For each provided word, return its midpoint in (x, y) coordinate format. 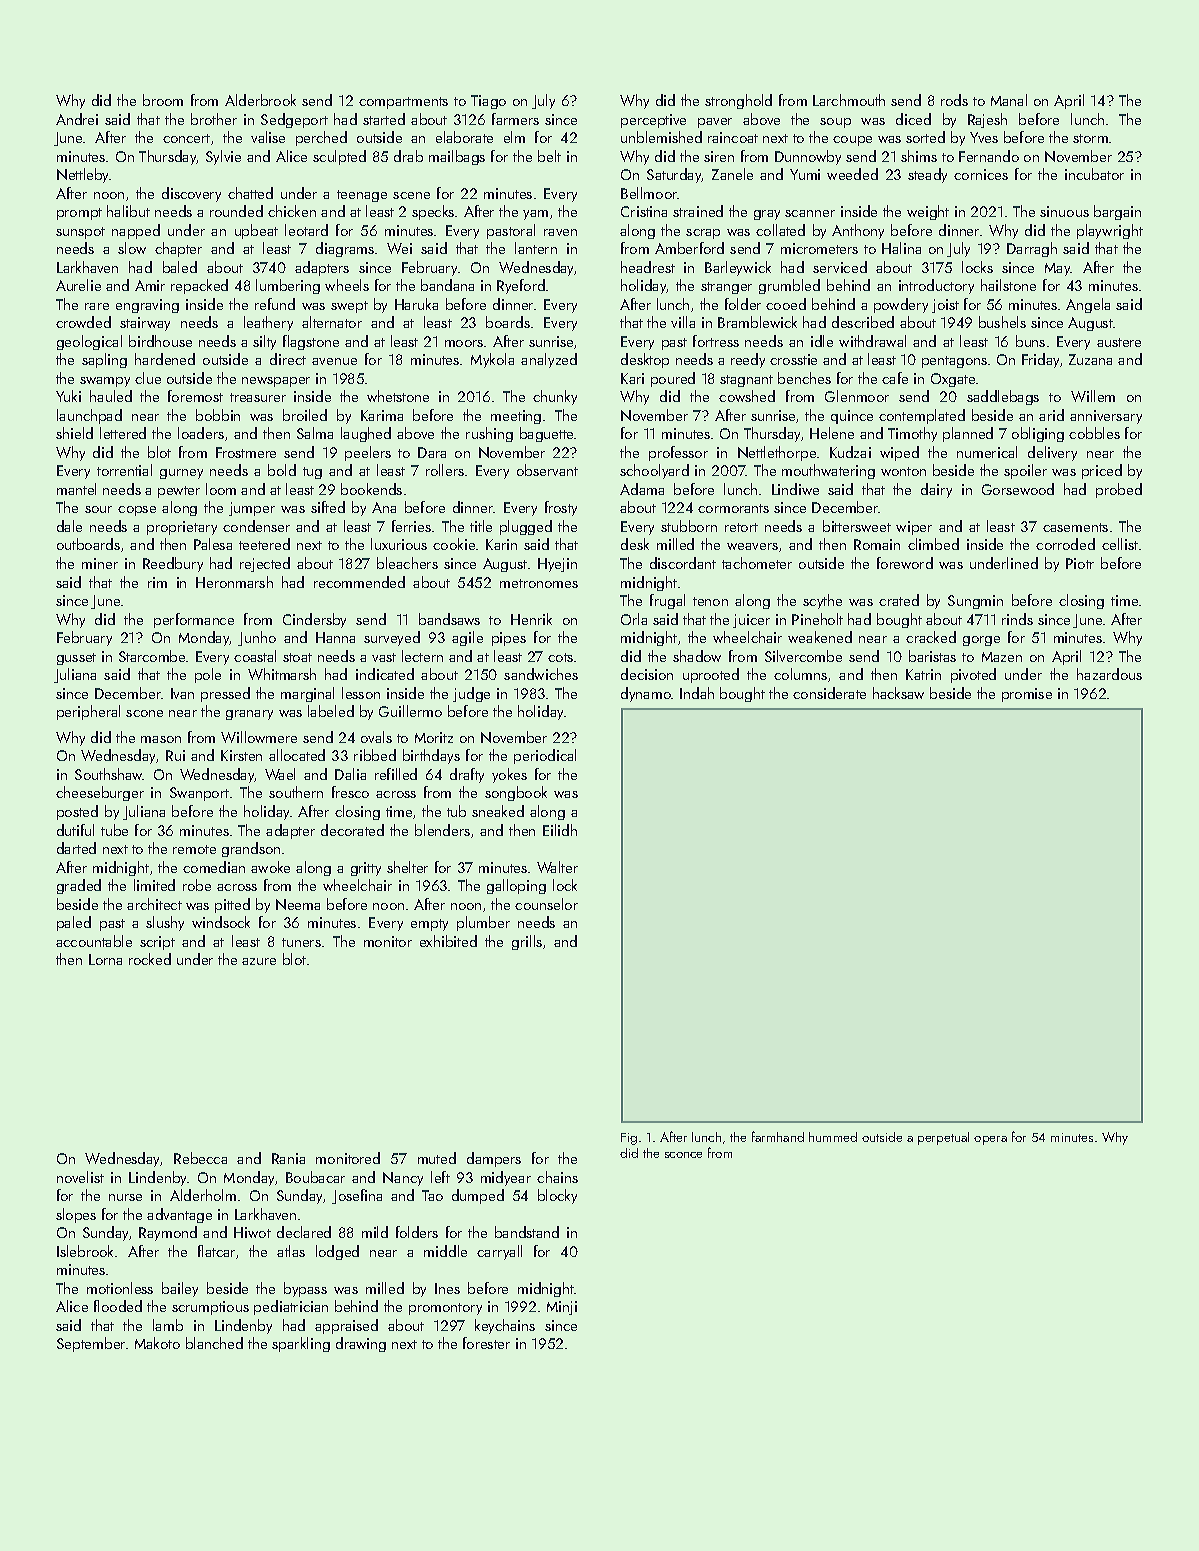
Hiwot (252, 1232)
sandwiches (541, 674)
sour (98, 509)
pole (208, 675)
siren (719, 156)
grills (527, 942)
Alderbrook (260, 100)
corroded (1065, 544)
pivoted (973, 675)
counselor (546, 904)
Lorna (105, 959)
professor (678, 453)
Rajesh (987, 120)
